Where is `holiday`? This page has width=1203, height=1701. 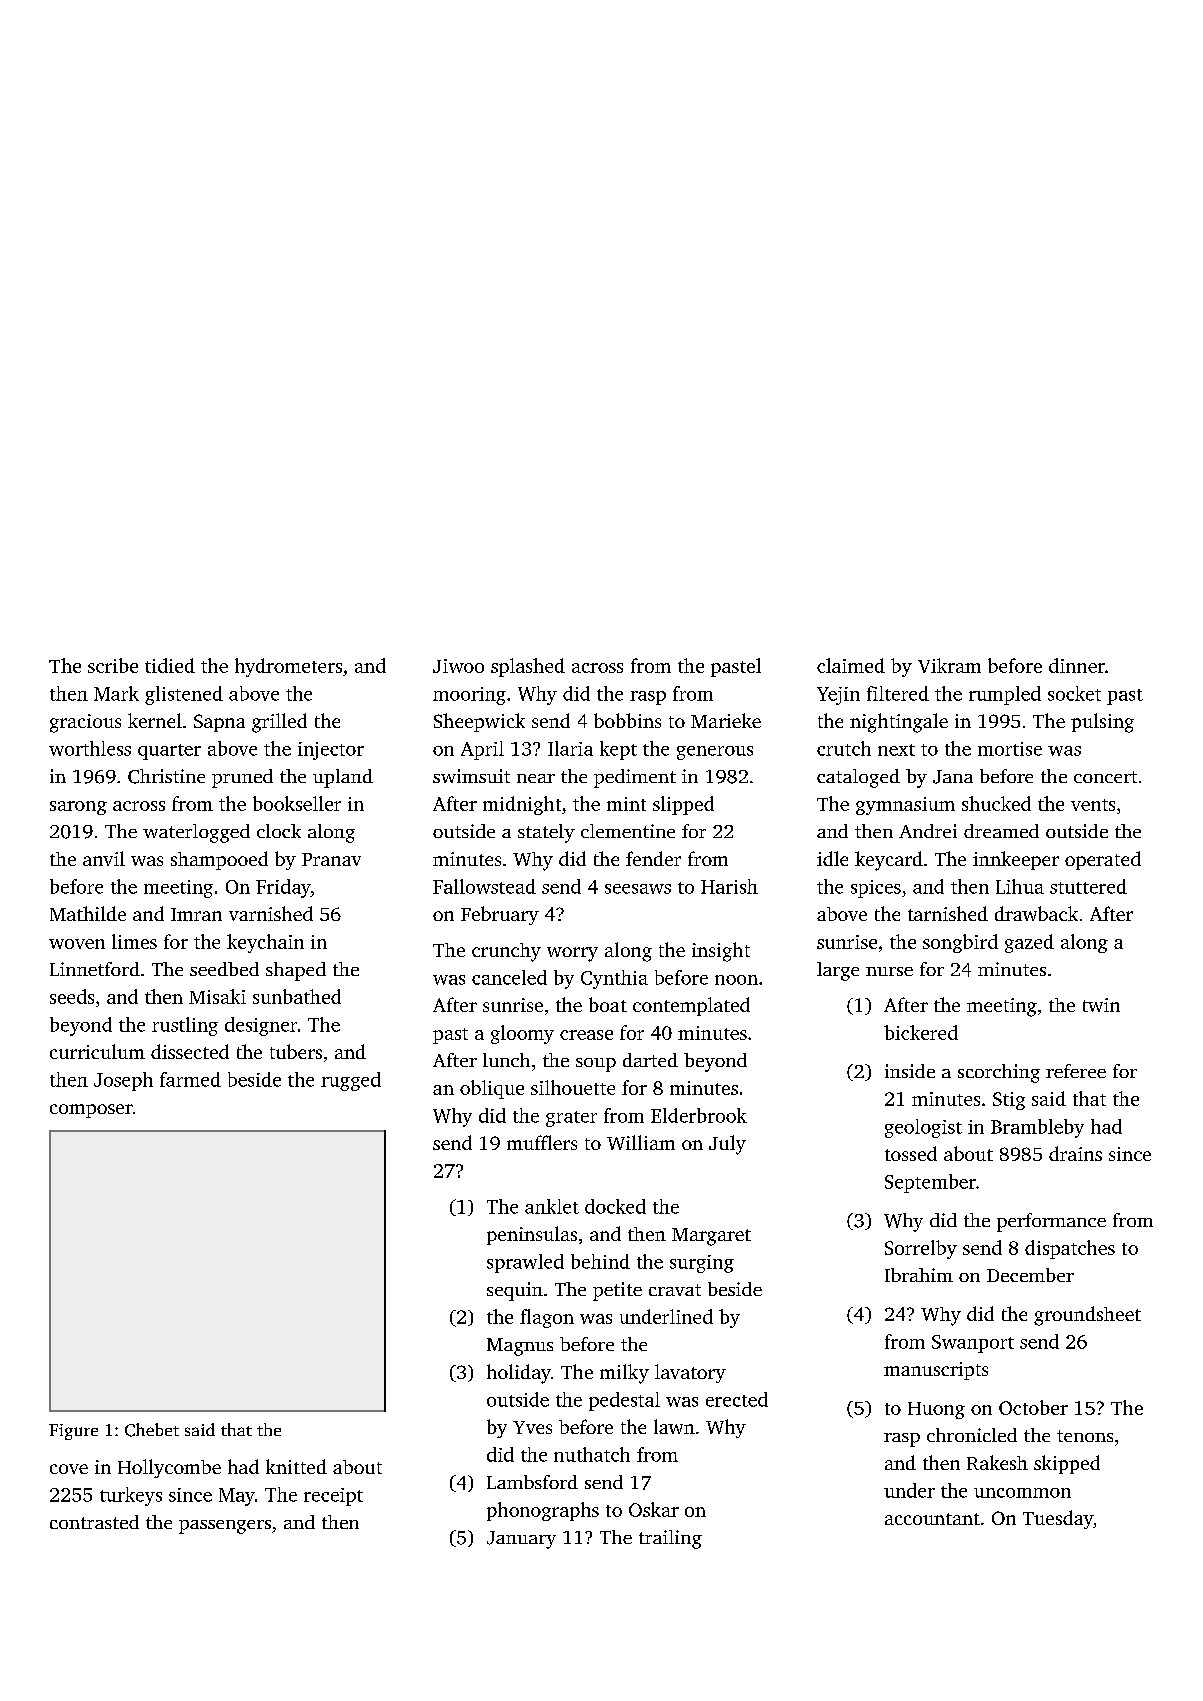
holiday is located at coordinates (519, 1374).
